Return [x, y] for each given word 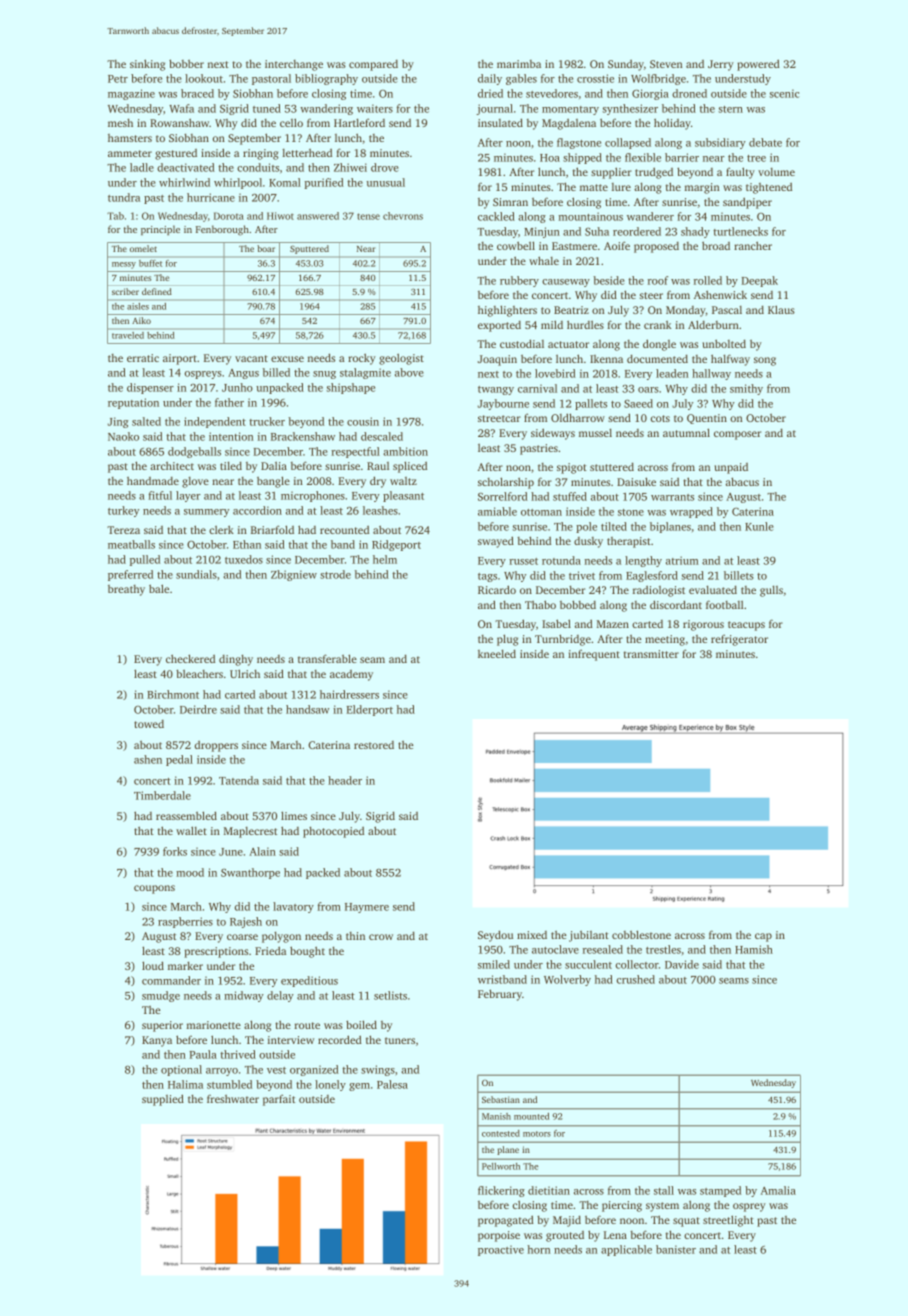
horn [539, 1249]
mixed [532, 935]
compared [373, 65]
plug [507, 640]
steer [651, 295]
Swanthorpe [250, 873]
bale [159, 588]
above [409, 372]
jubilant [589, 936]
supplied [163, 1100]
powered [758, 65]
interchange [294, 65]
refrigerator [739, 640]
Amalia [778, 1190]
